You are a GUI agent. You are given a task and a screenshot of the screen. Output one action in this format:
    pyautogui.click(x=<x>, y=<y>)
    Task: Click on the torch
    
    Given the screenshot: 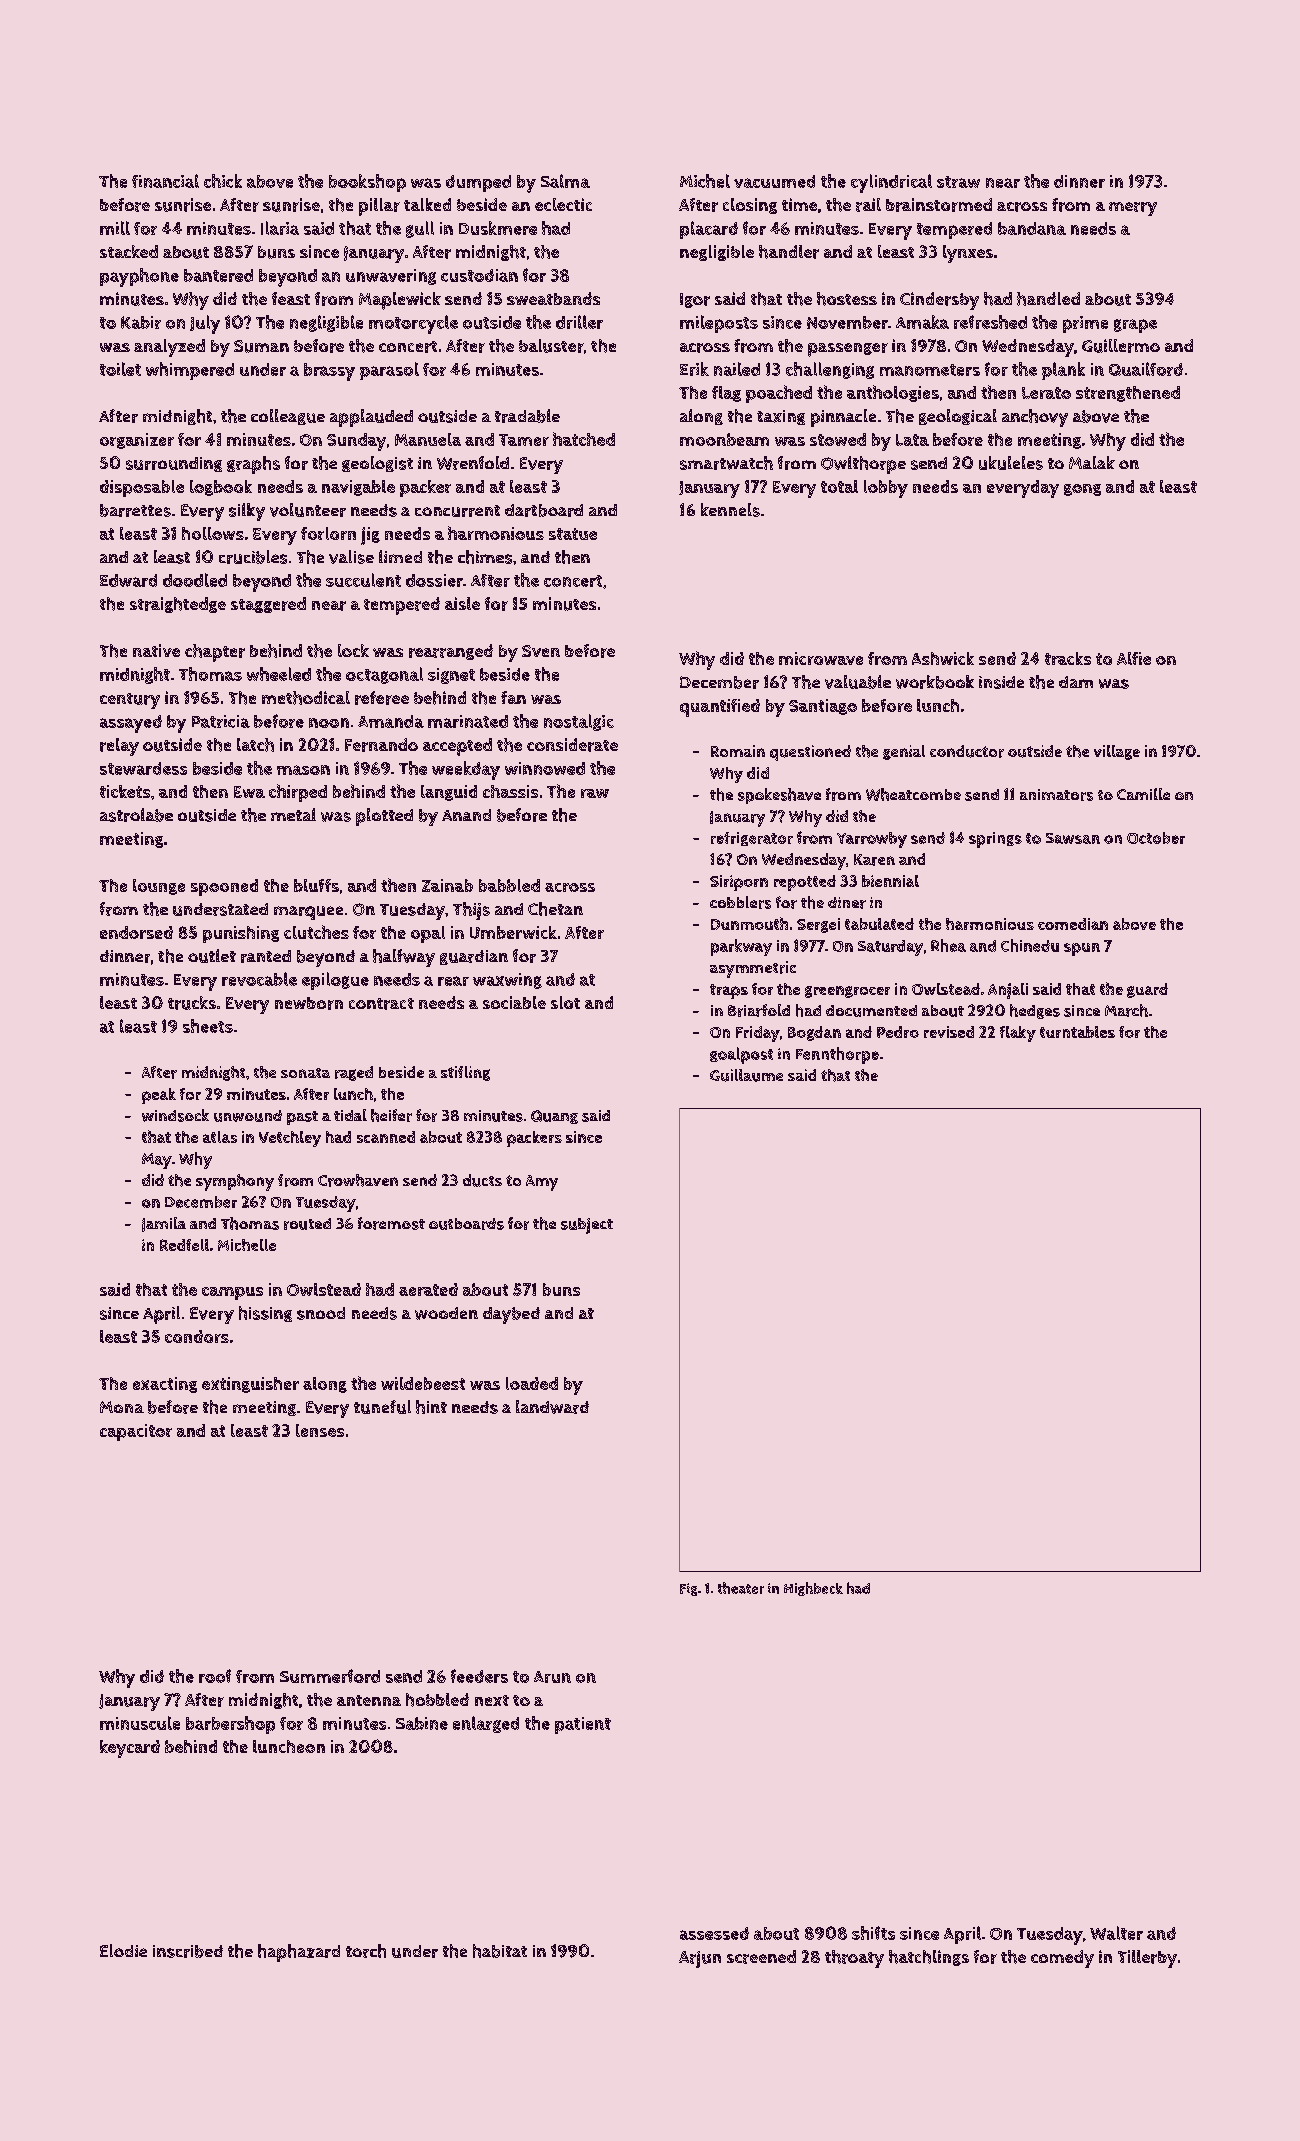 What is the action you would take?
    pyautogui.click(x=366, y=1951)
